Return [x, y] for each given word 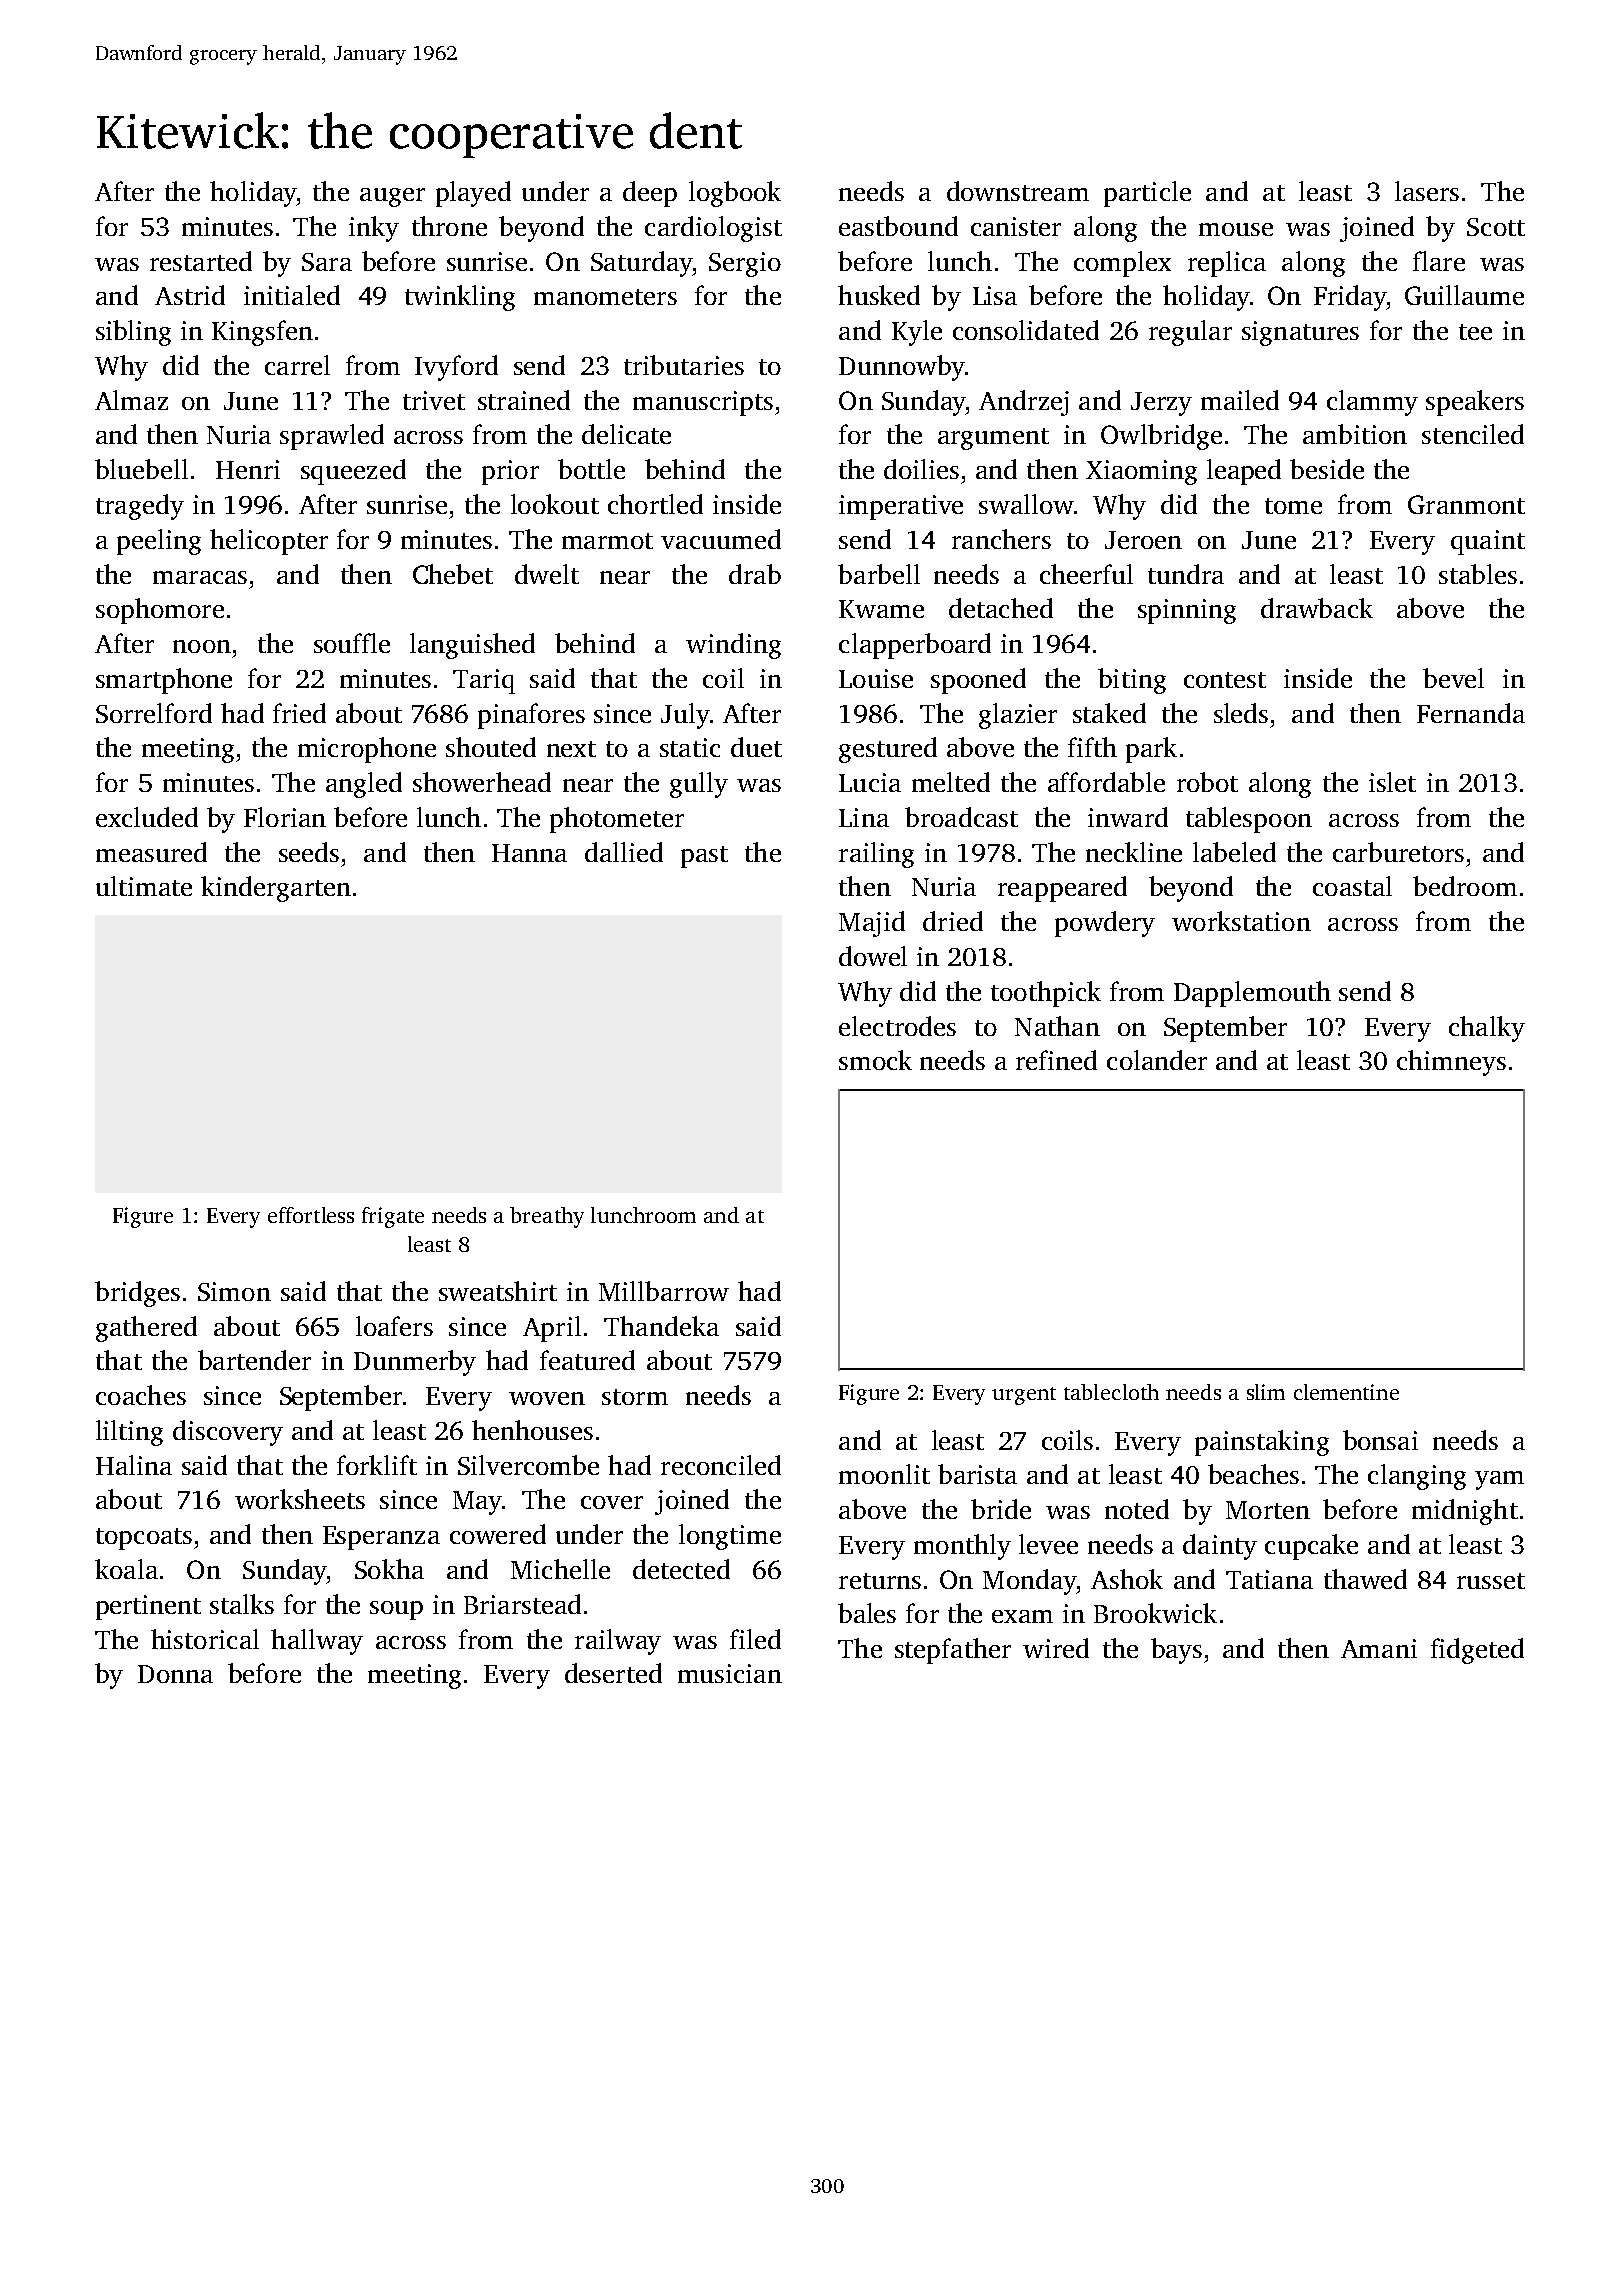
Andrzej [1024, 403]
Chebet [453, 574]
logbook [735, 194]
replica [1227, 264]
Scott [1496, 227]
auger [392, 197]
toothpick [1046, 994]
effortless [311, 1215]
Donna [175, 1674]
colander [1157, 1060]
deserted [613, 1673]
